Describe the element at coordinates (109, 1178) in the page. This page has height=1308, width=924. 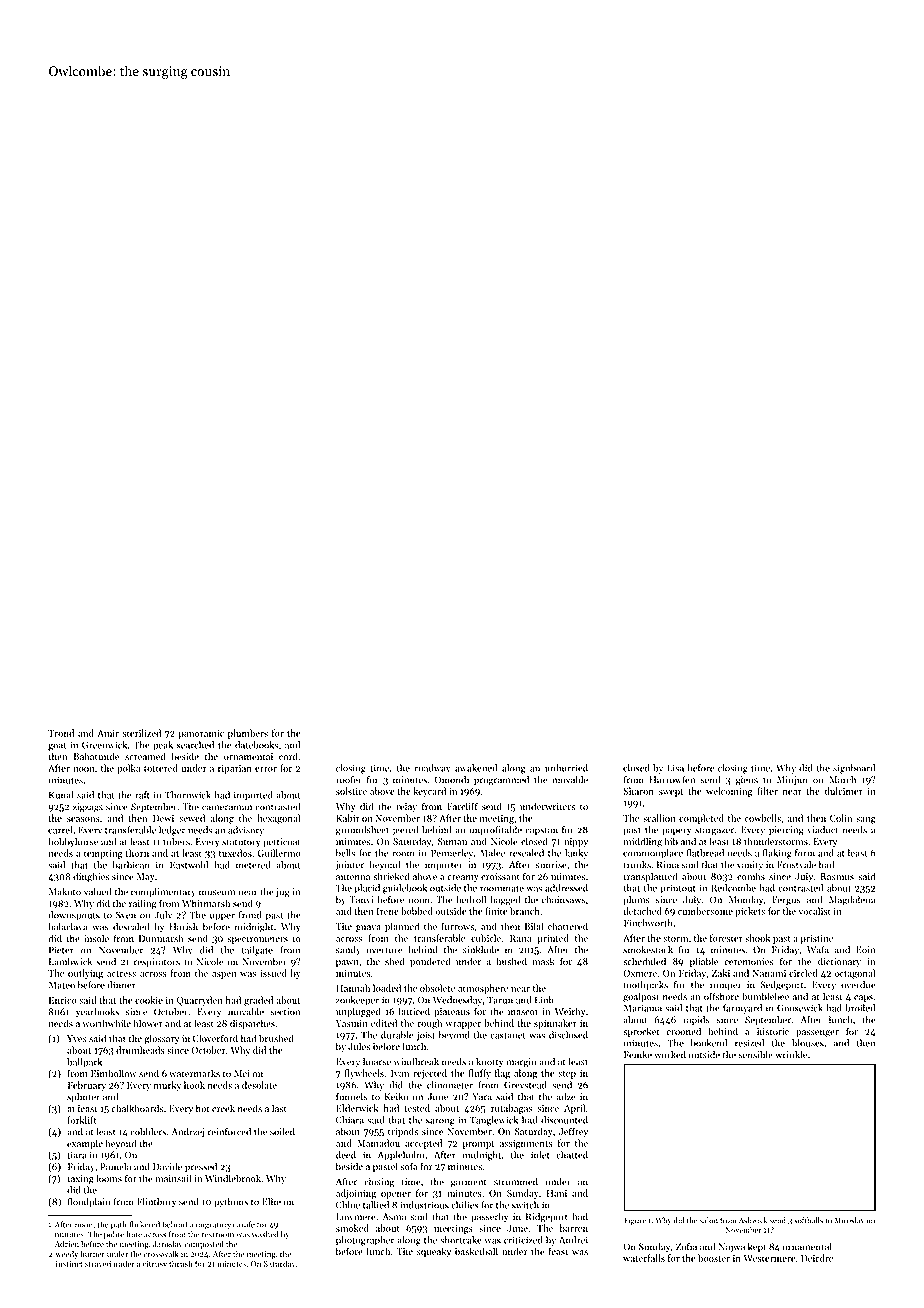
I see `looms` at that location.
